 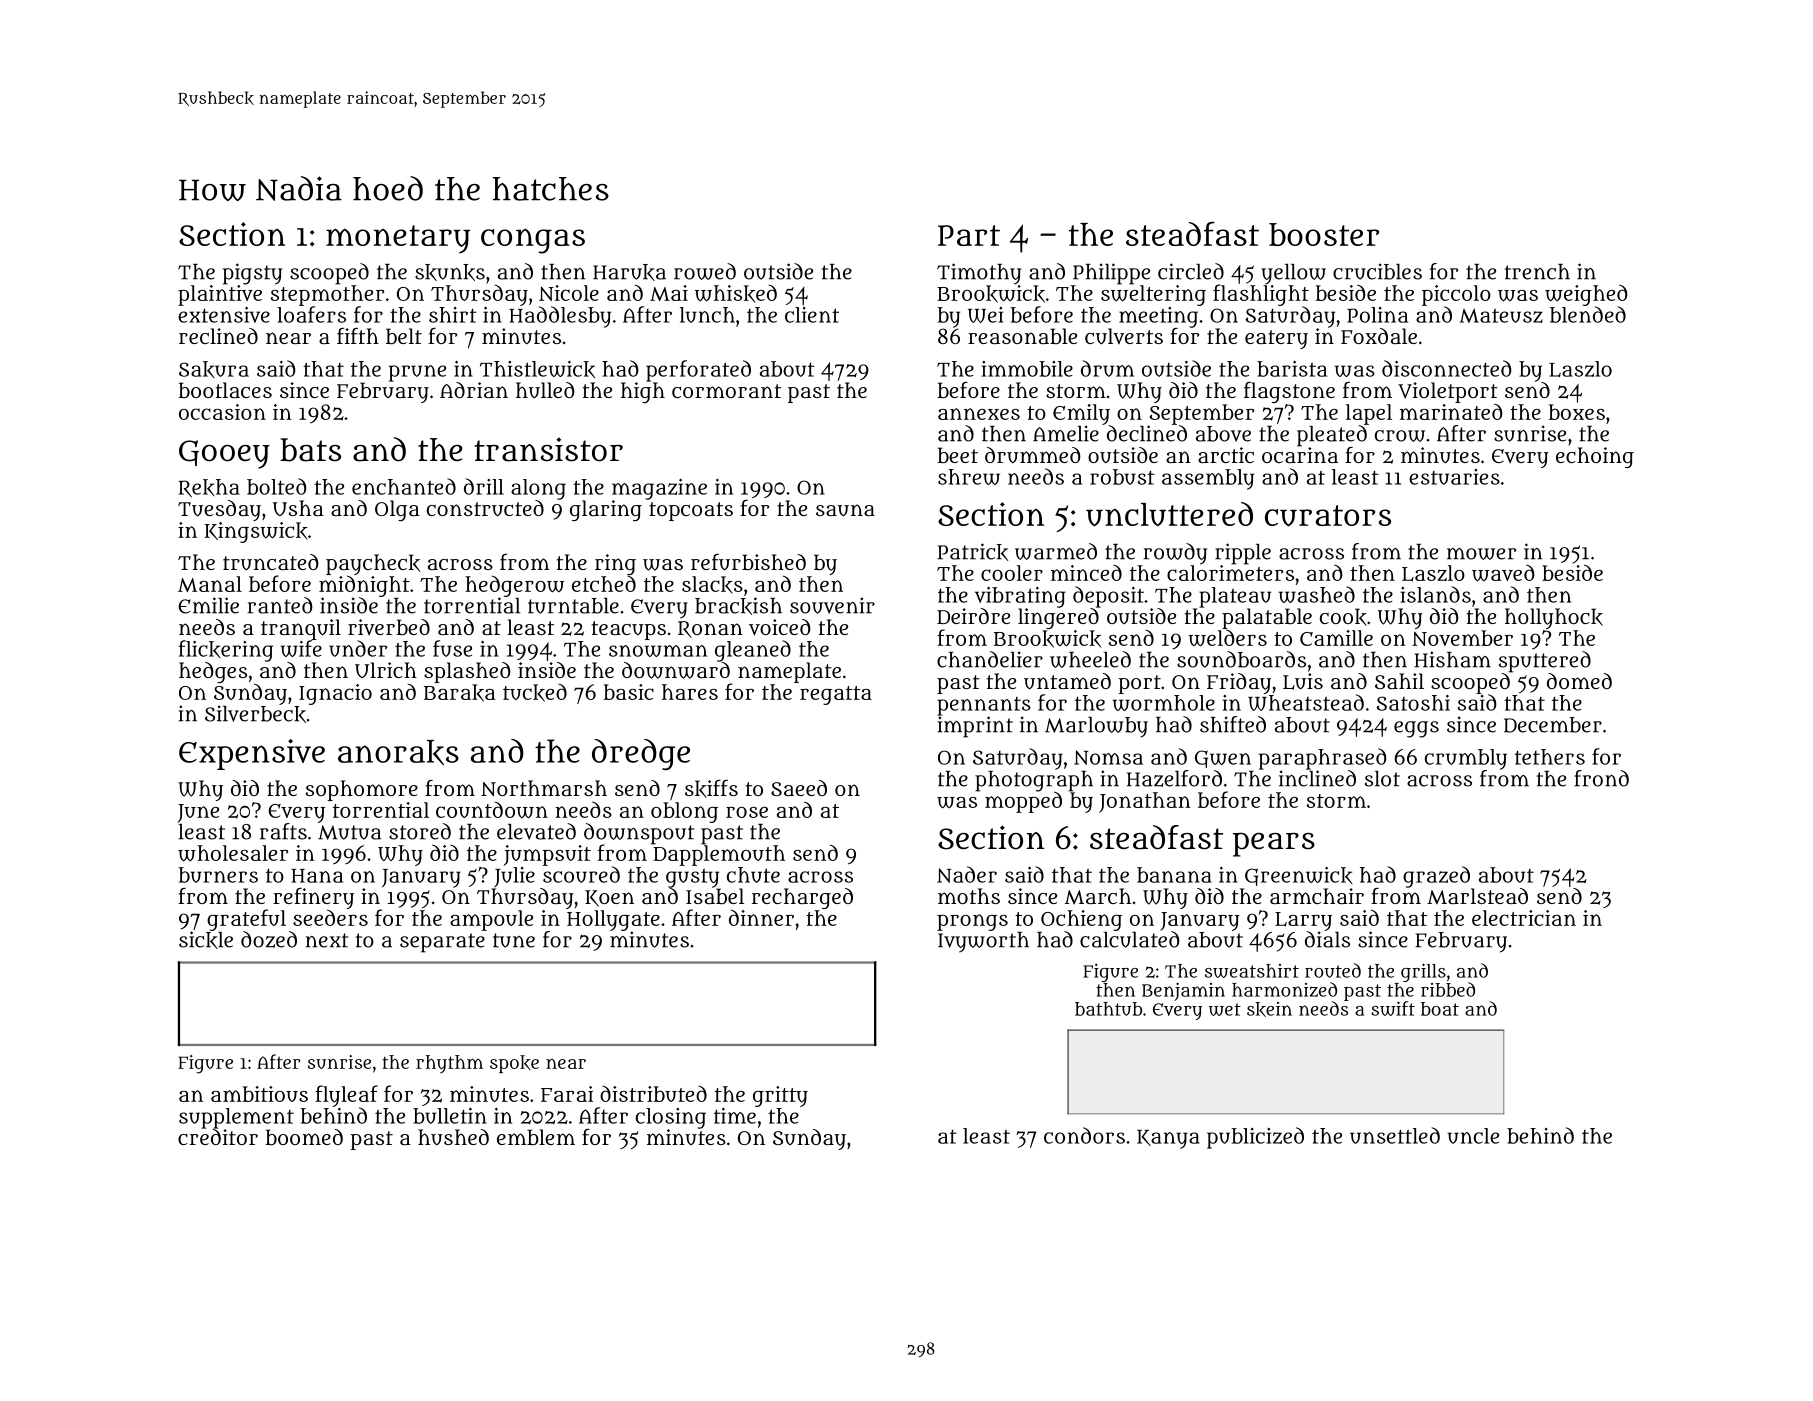 What do you see at coordinates (449, 1064) in the image?
I see `rhythm` at bounding box center [449, 1064].
